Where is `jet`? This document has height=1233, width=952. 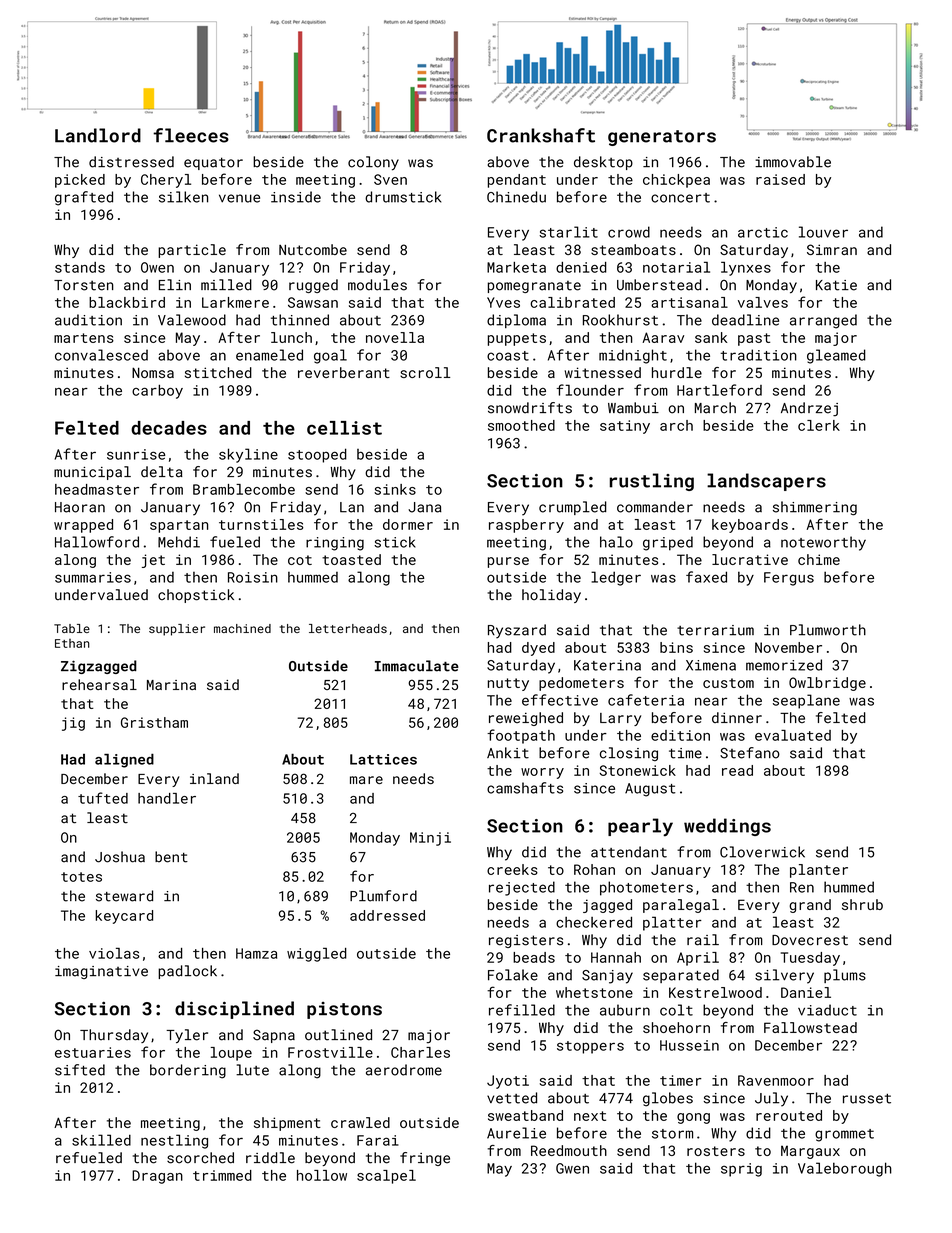 jet is located at coordinates (153, 561).
